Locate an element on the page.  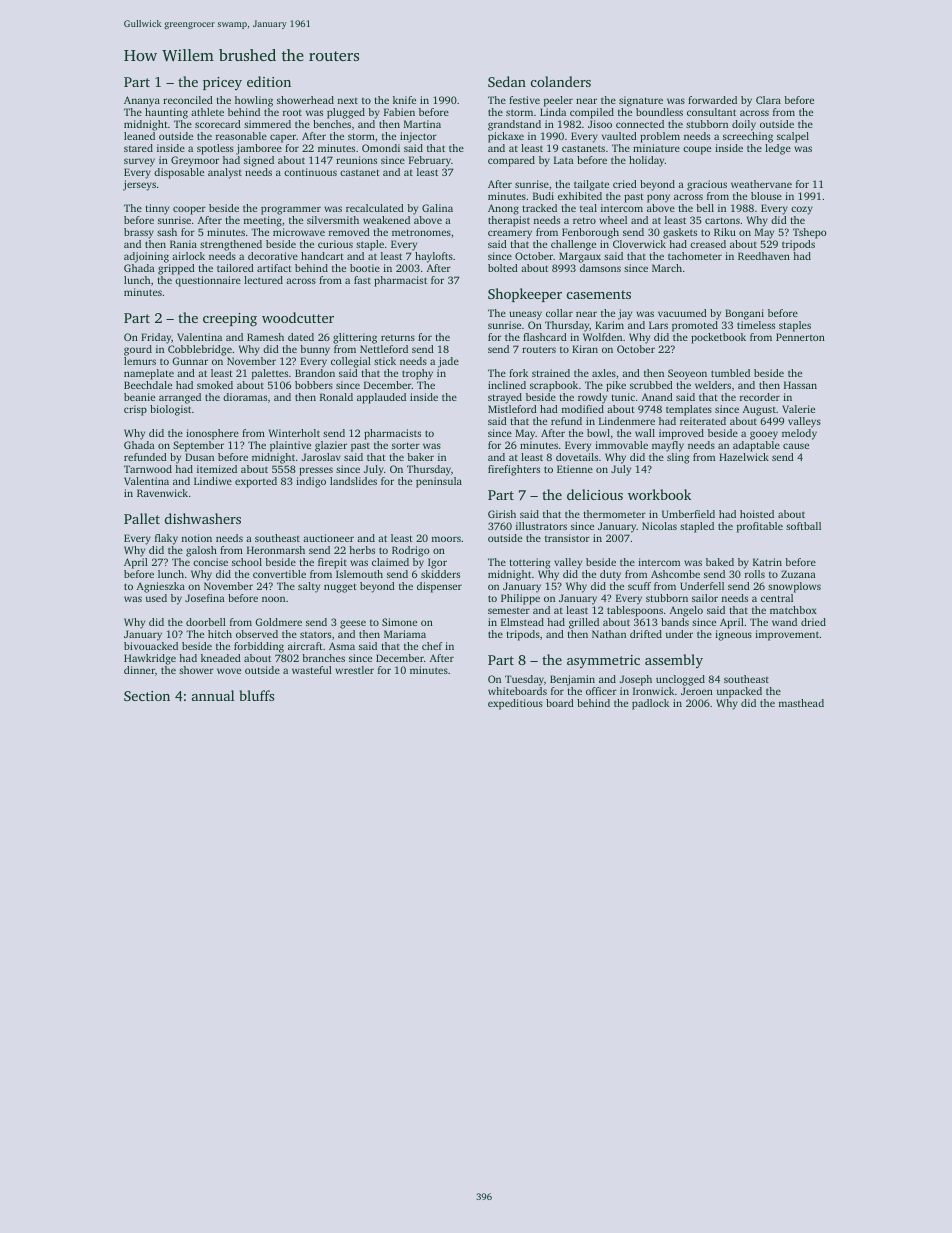
Linda is located at coordinates (553, 112).
